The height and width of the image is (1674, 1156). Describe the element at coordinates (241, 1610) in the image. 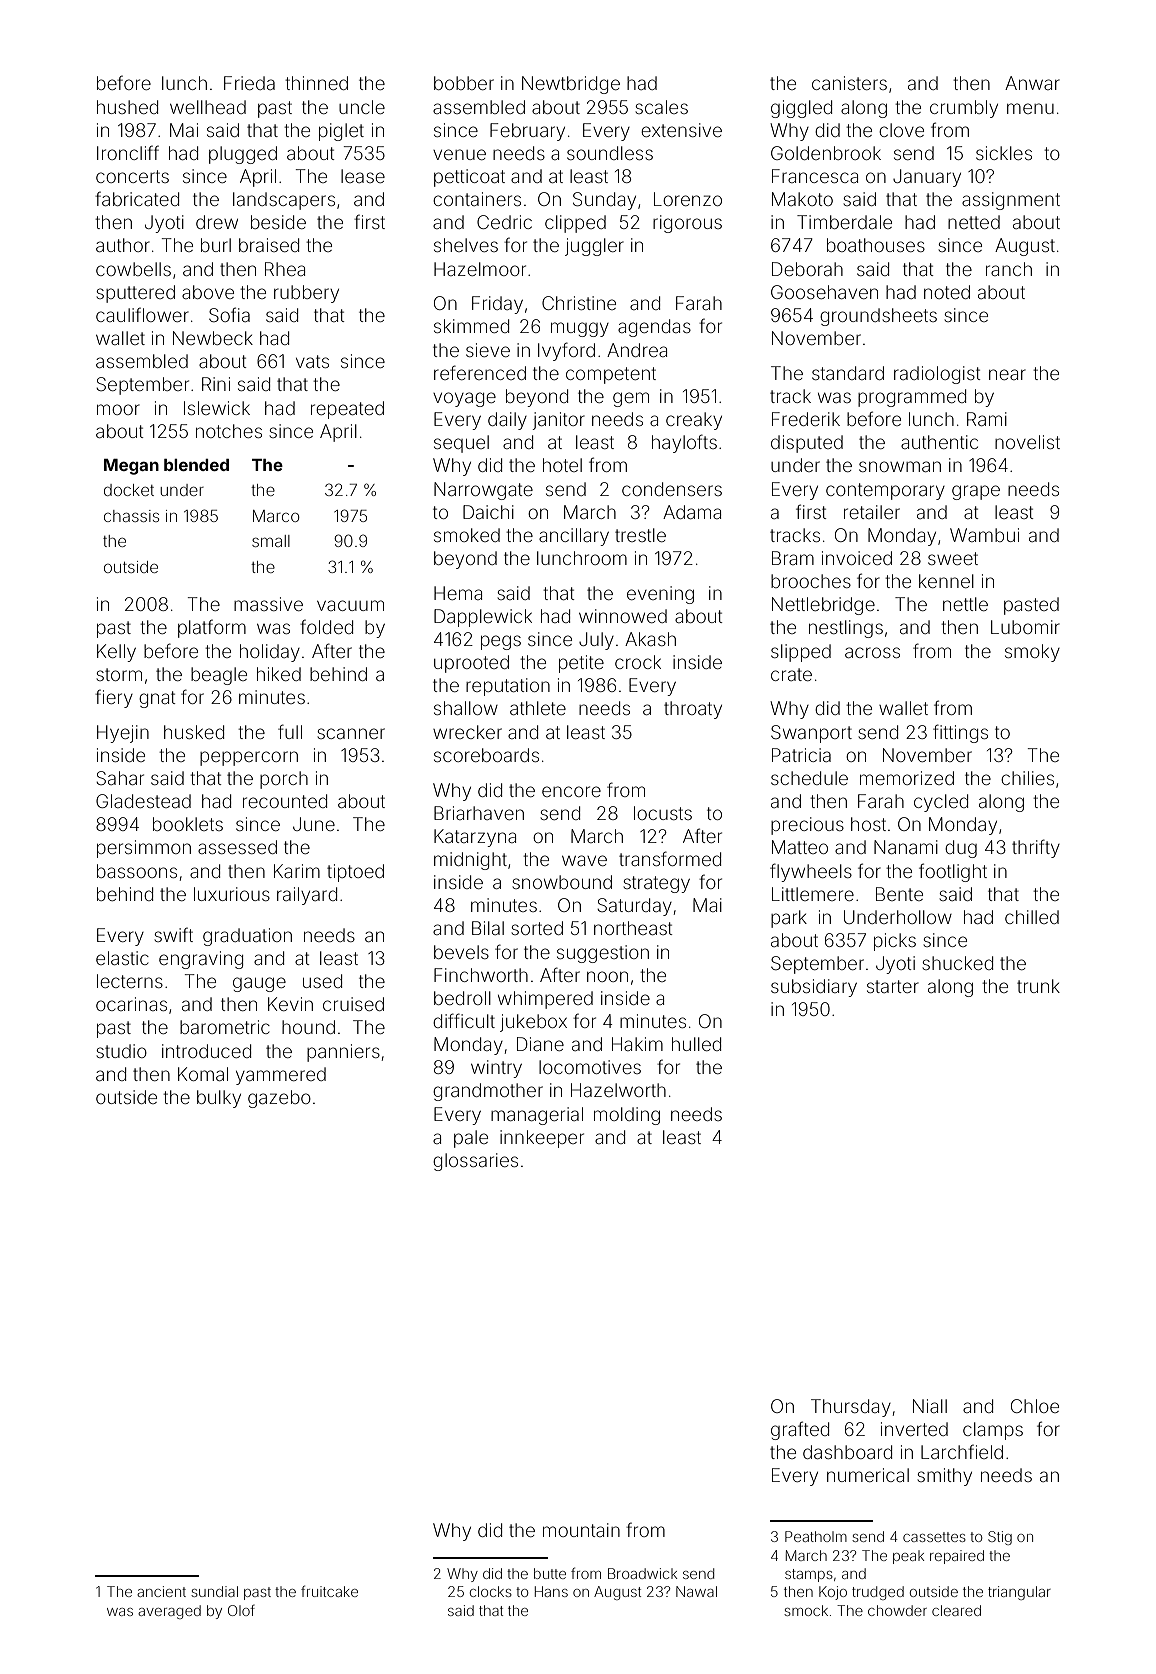

I see `Olof` at that location.
